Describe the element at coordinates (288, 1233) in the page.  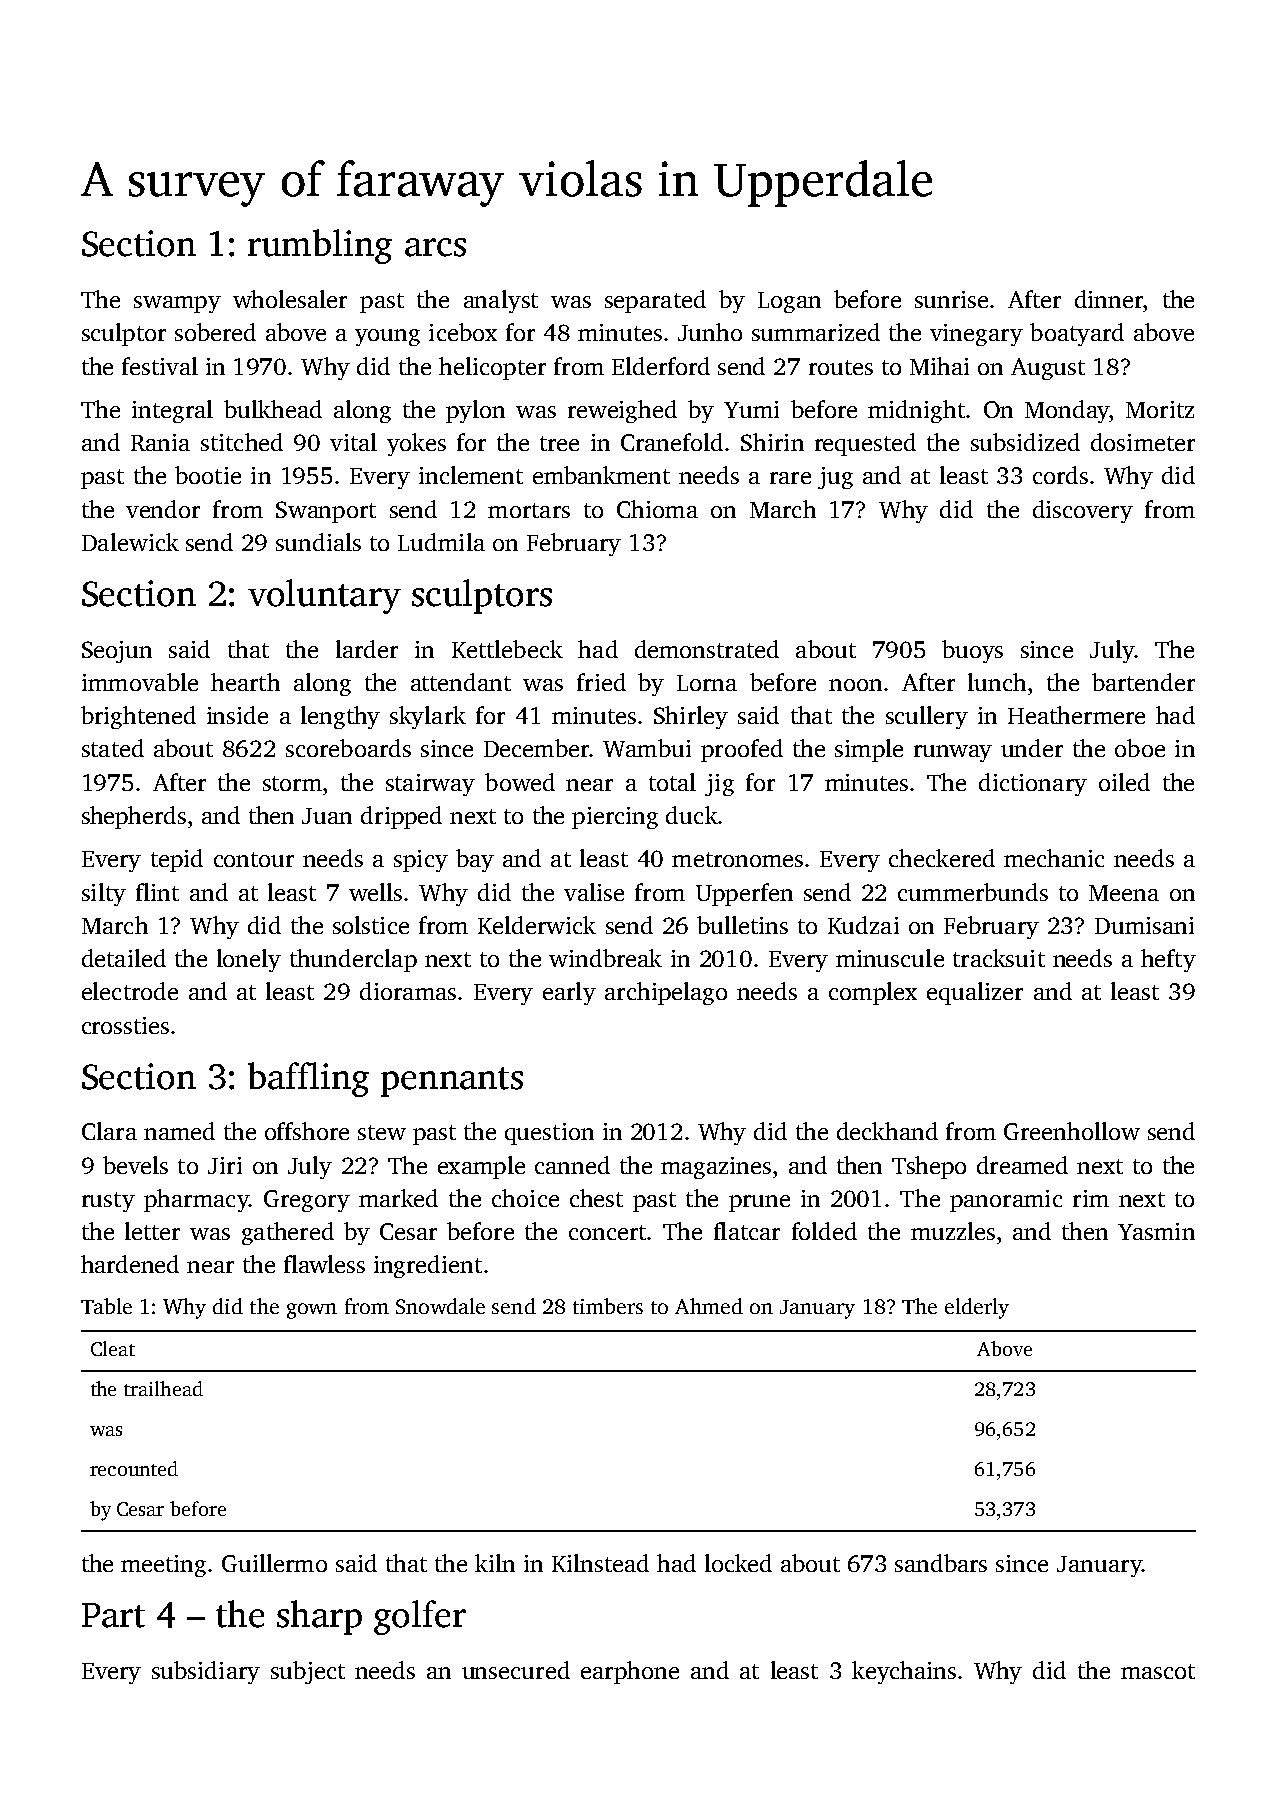
I see `gathered` at that location.
